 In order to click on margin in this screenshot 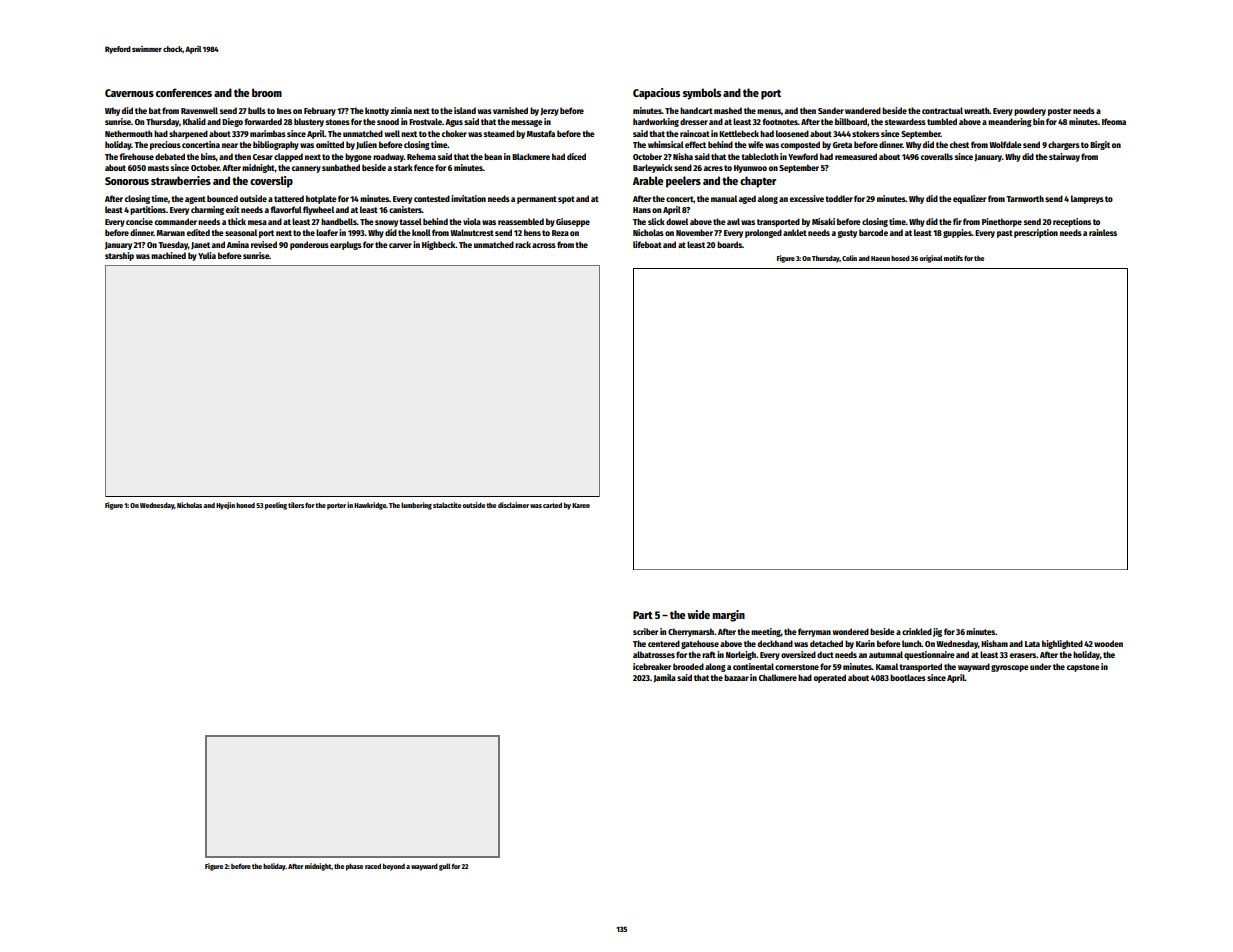, I will do `click(728, 616)`.
